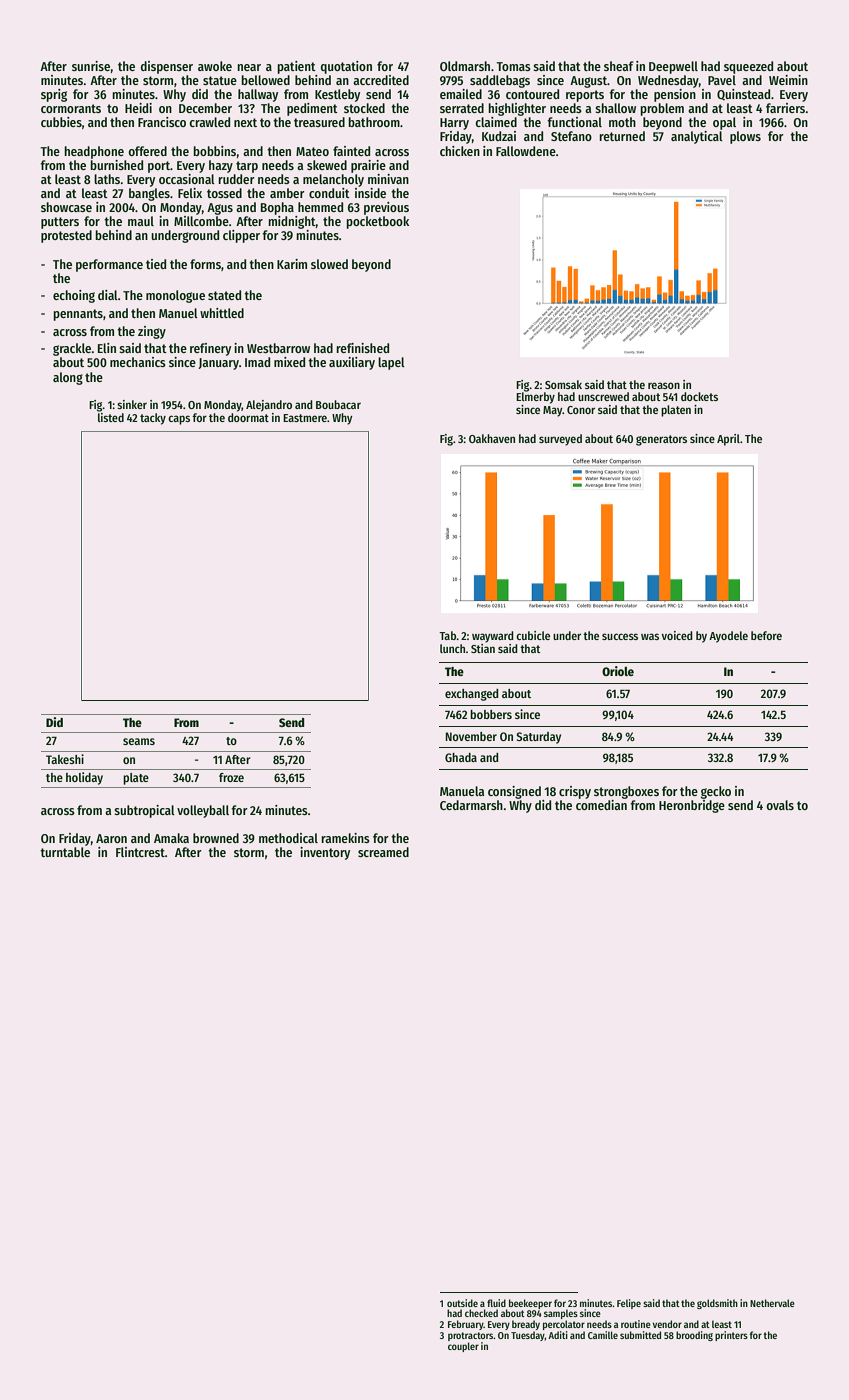 Image resolution: width=849 pixels, height=1400 pixels. I want to click on ovals, so click(780, 805).
